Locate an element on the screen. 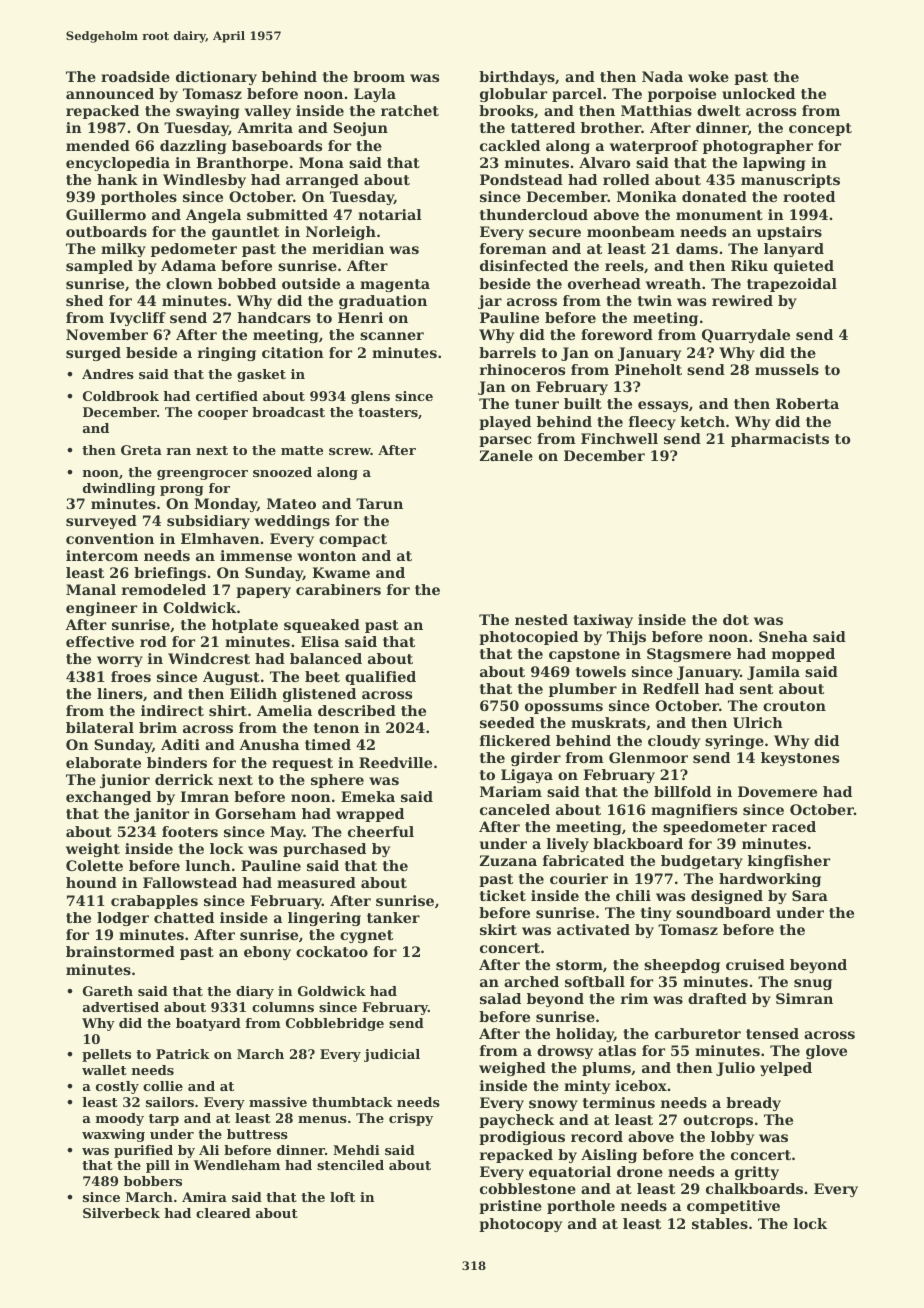  woke is located at coordinates (708, 76).
